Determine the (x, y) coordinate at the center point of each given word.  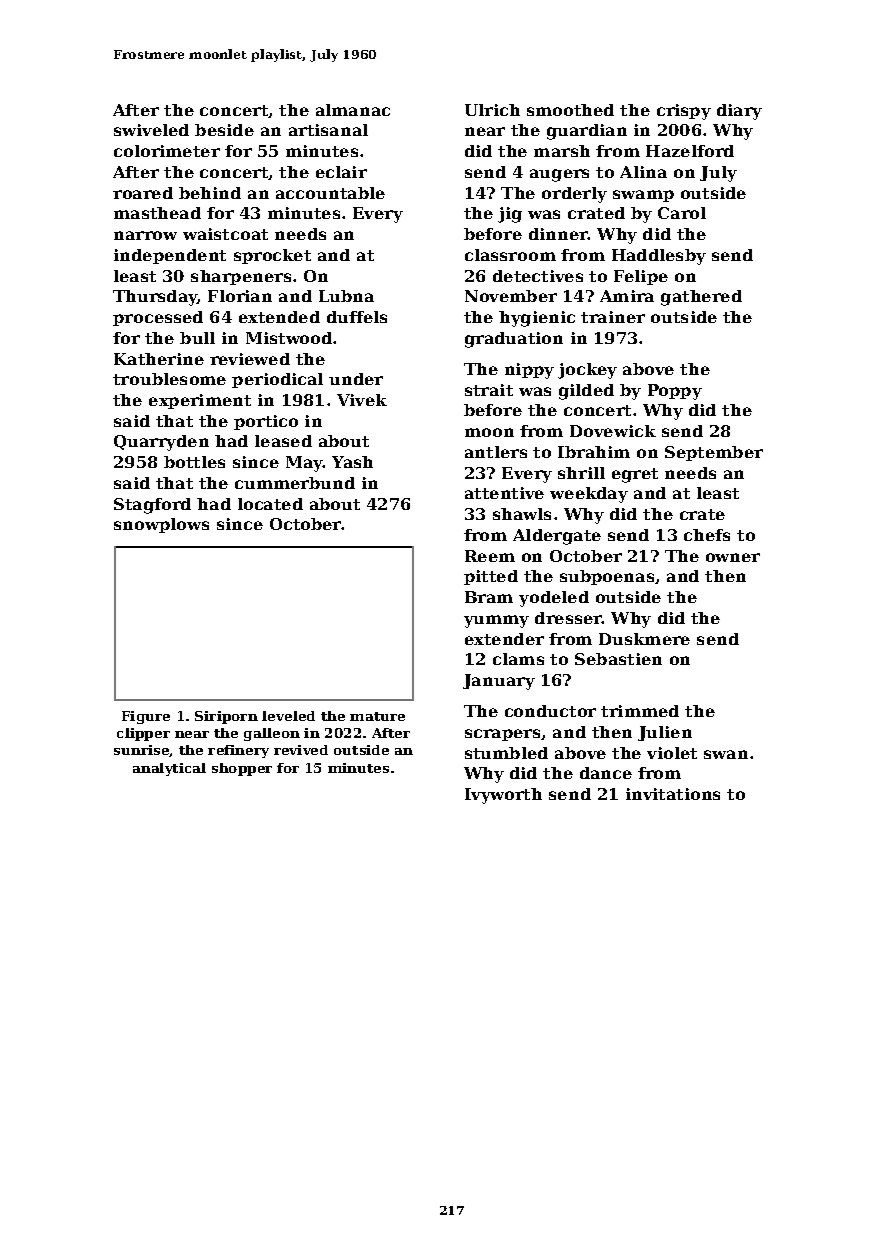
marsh (562, 151)
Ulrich (492, 110)
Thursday (155, 298)
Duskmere (644, 639)
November (511, 296)
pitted (491, 577)
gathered (701, 298)
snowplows (161, 525)
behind (210, 193)
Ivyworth (503, 796)
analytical (169, 769)
